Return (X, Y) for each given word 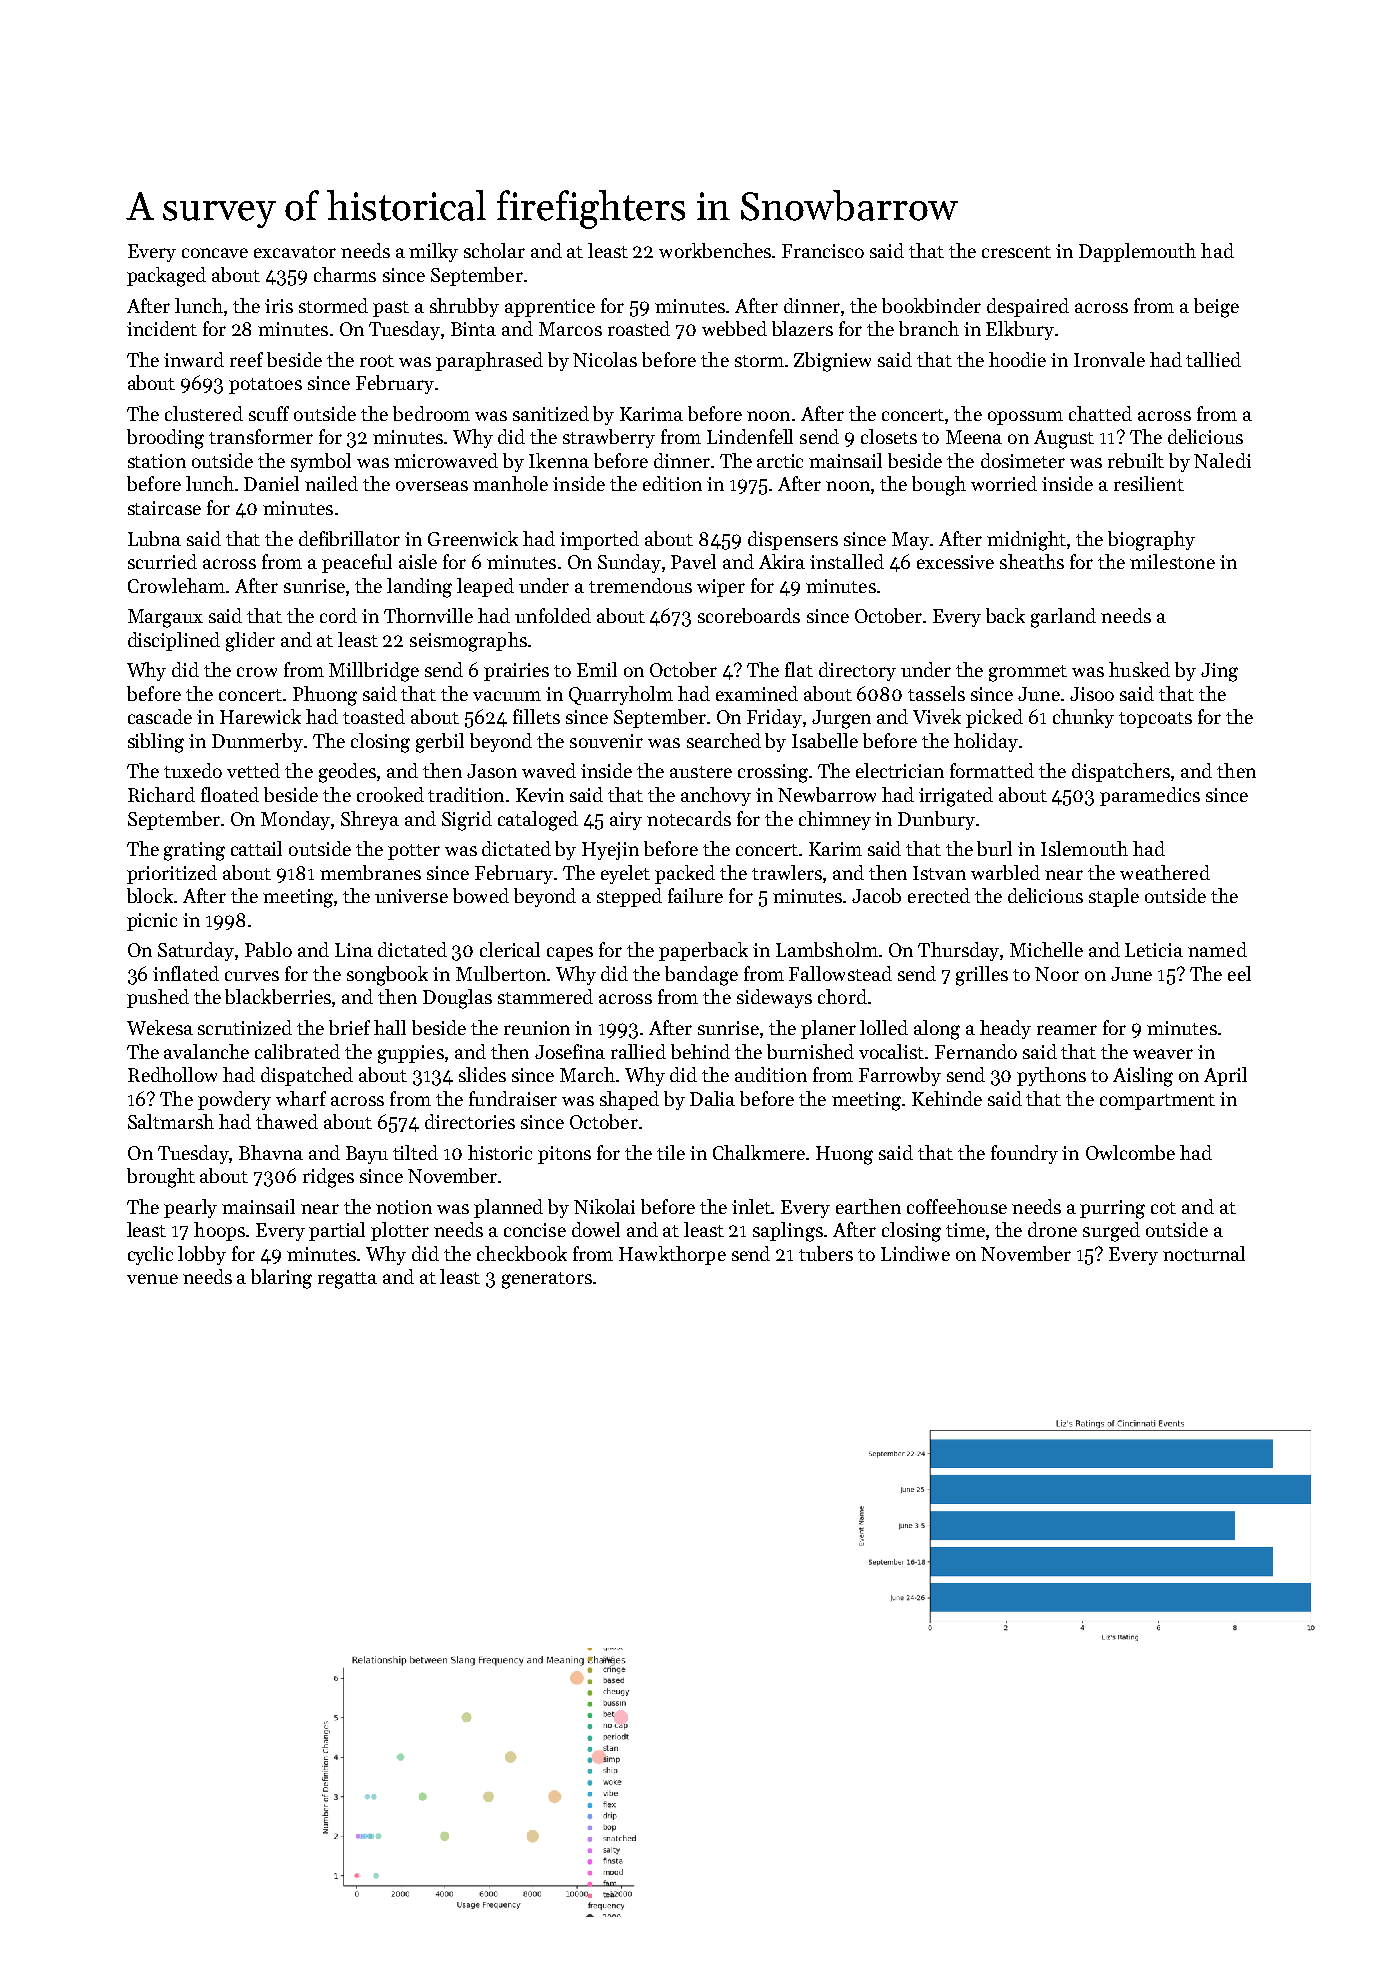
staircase (164, 508)
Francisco (823, 251)
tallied (1213, 359)
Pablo (268, 949)
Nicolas (605, 359)
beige (1216, 308)
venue (152, 1279)
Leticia (1154, 950)
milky (433, 252)
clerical (510, 949)
